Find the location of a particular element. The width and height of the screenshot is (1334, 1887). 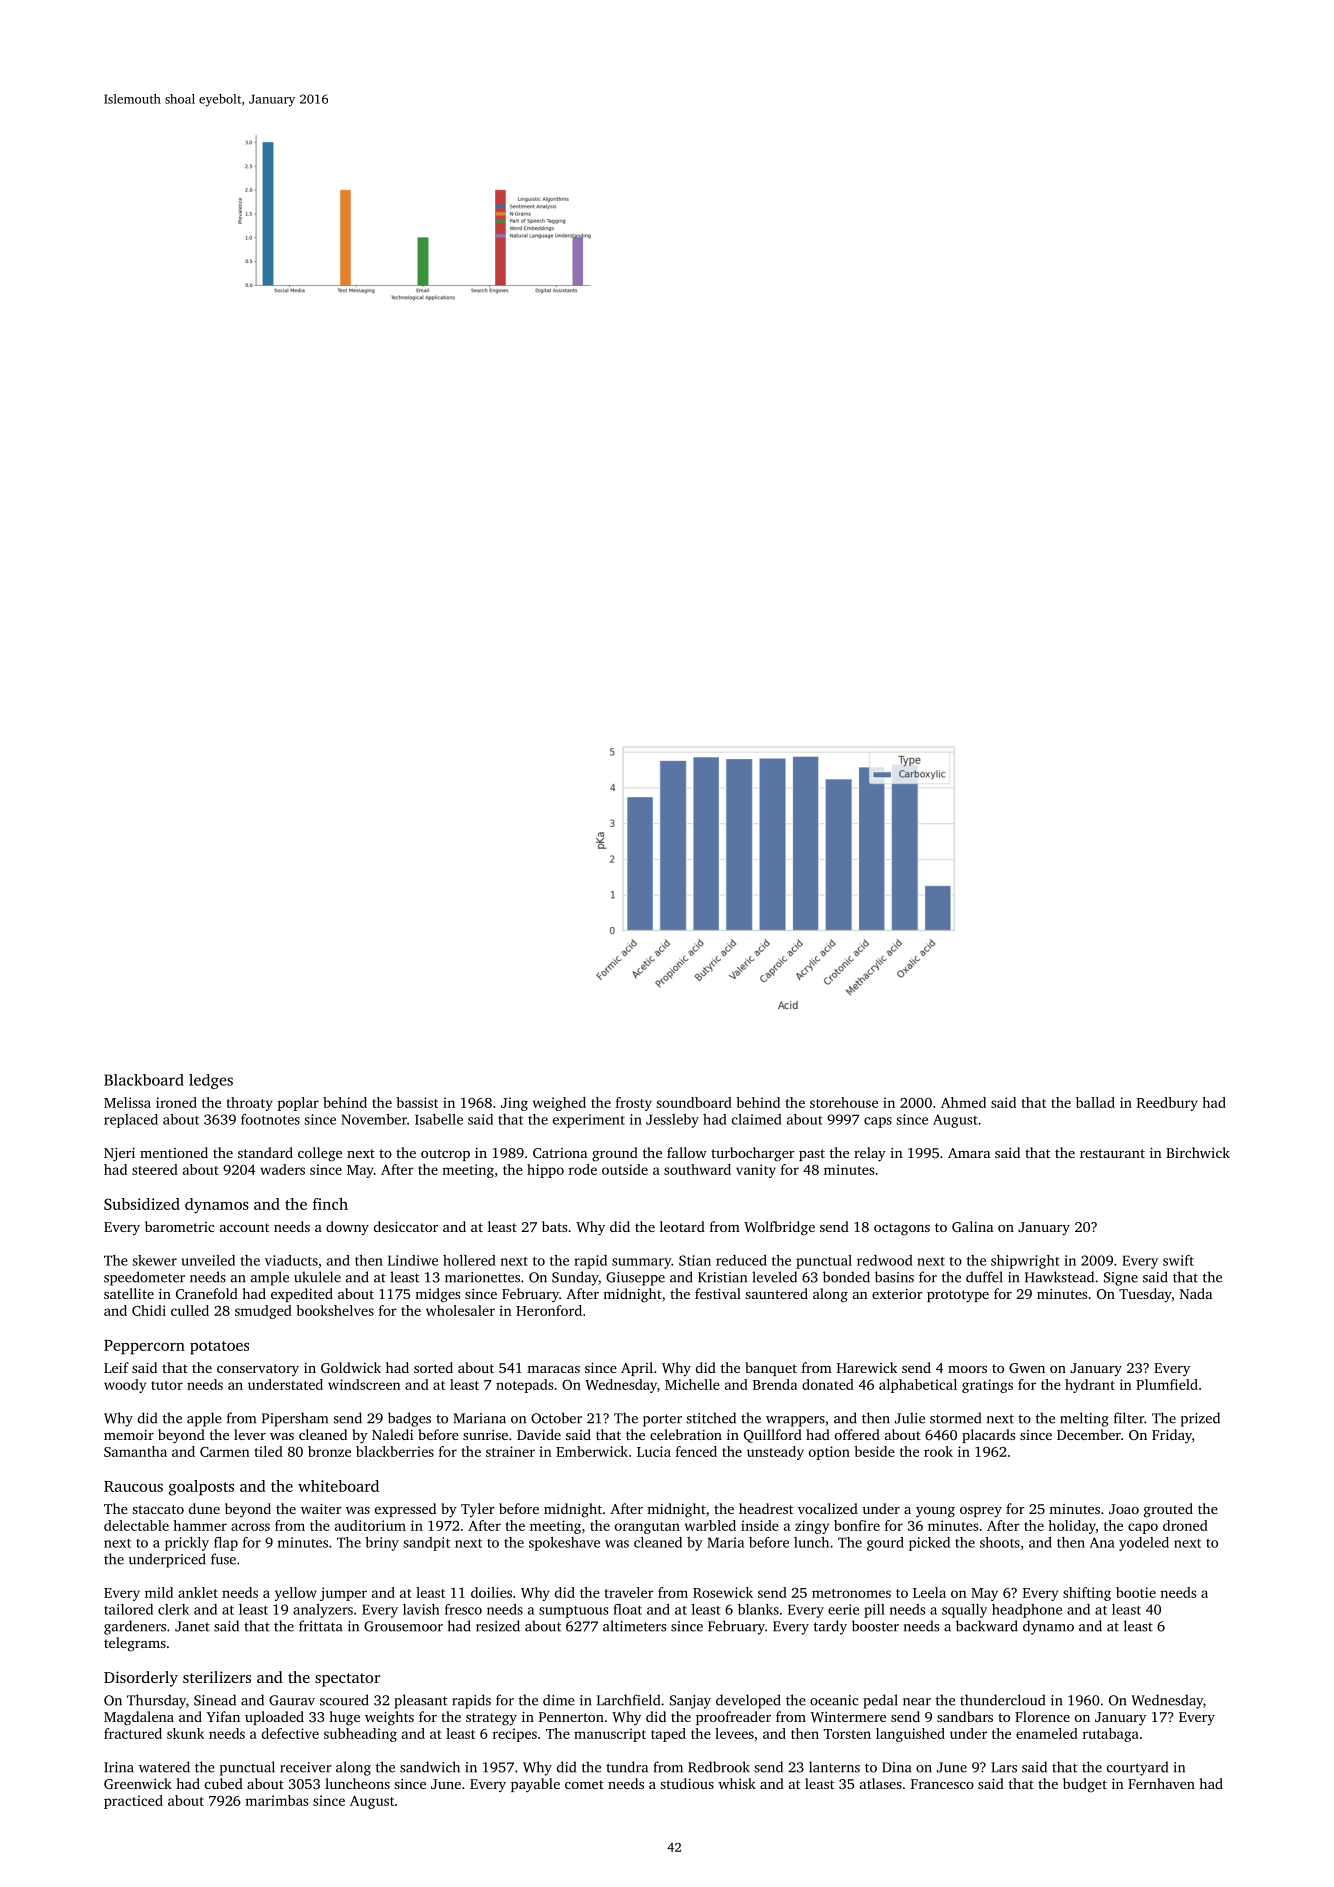

Galina is located at coordinates (972, 1226).
